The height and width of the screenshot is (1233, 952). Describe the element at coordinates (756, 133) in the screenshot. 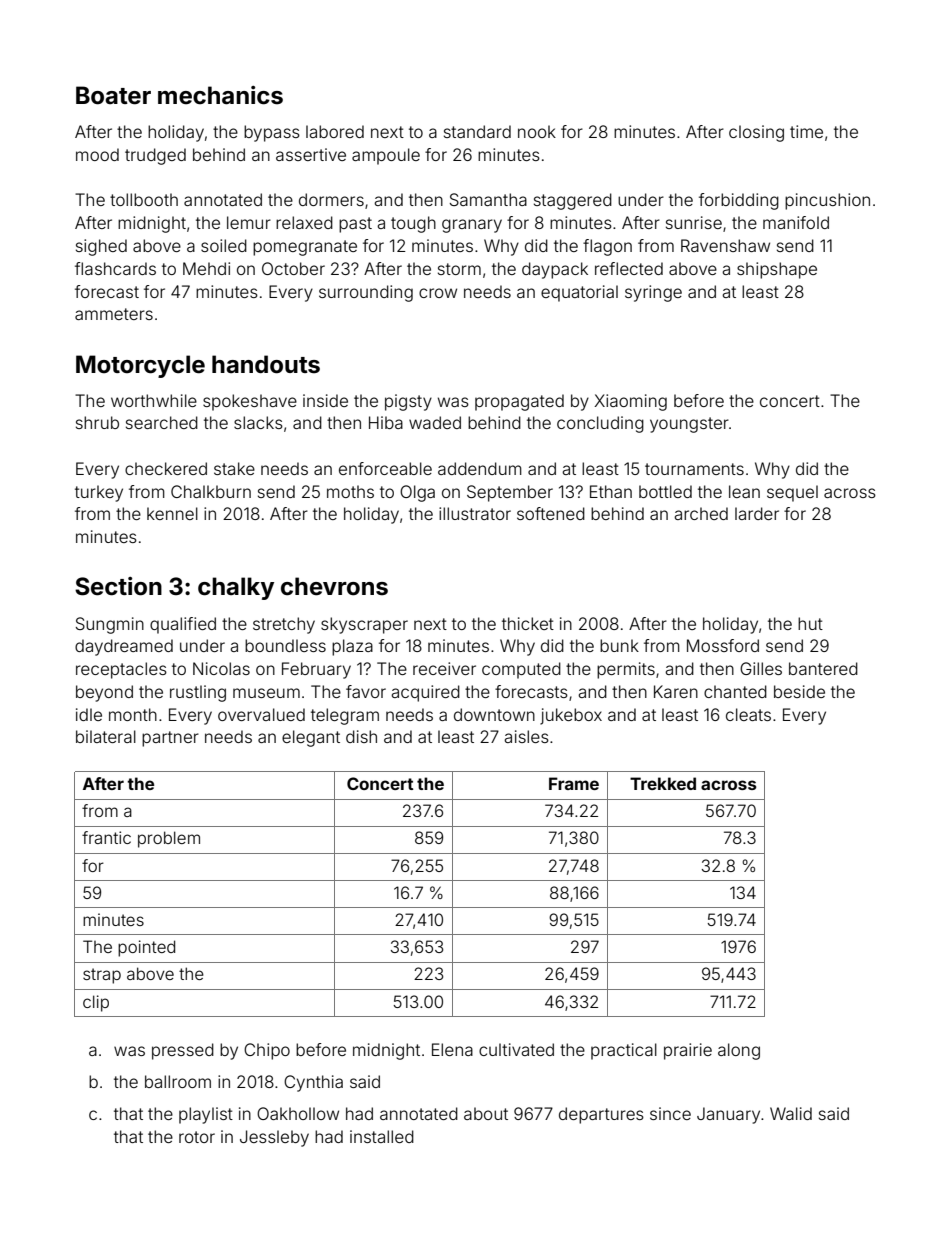

I see `closing` at that location.
